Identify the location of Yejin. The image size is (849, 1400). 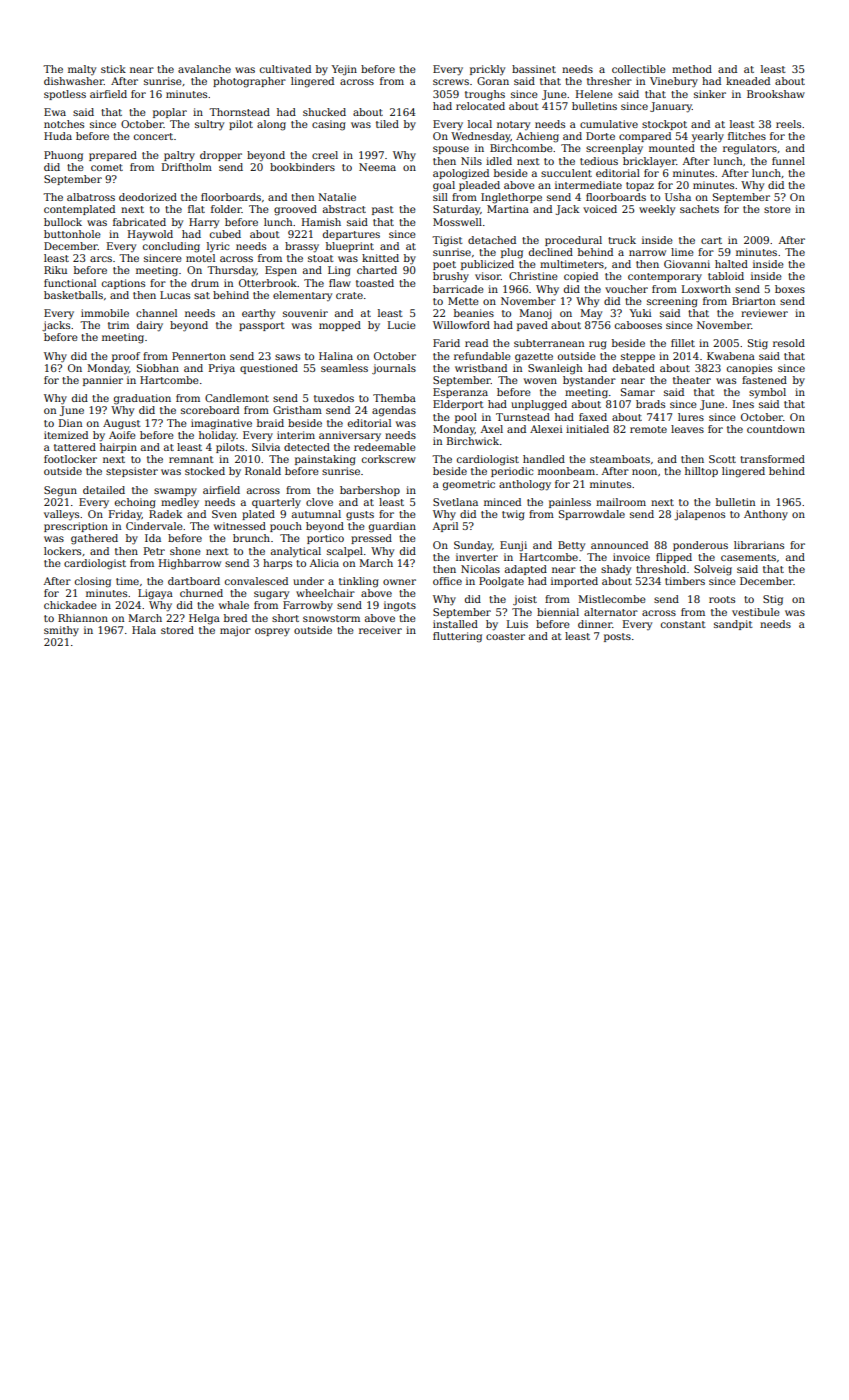
(344, 70).
